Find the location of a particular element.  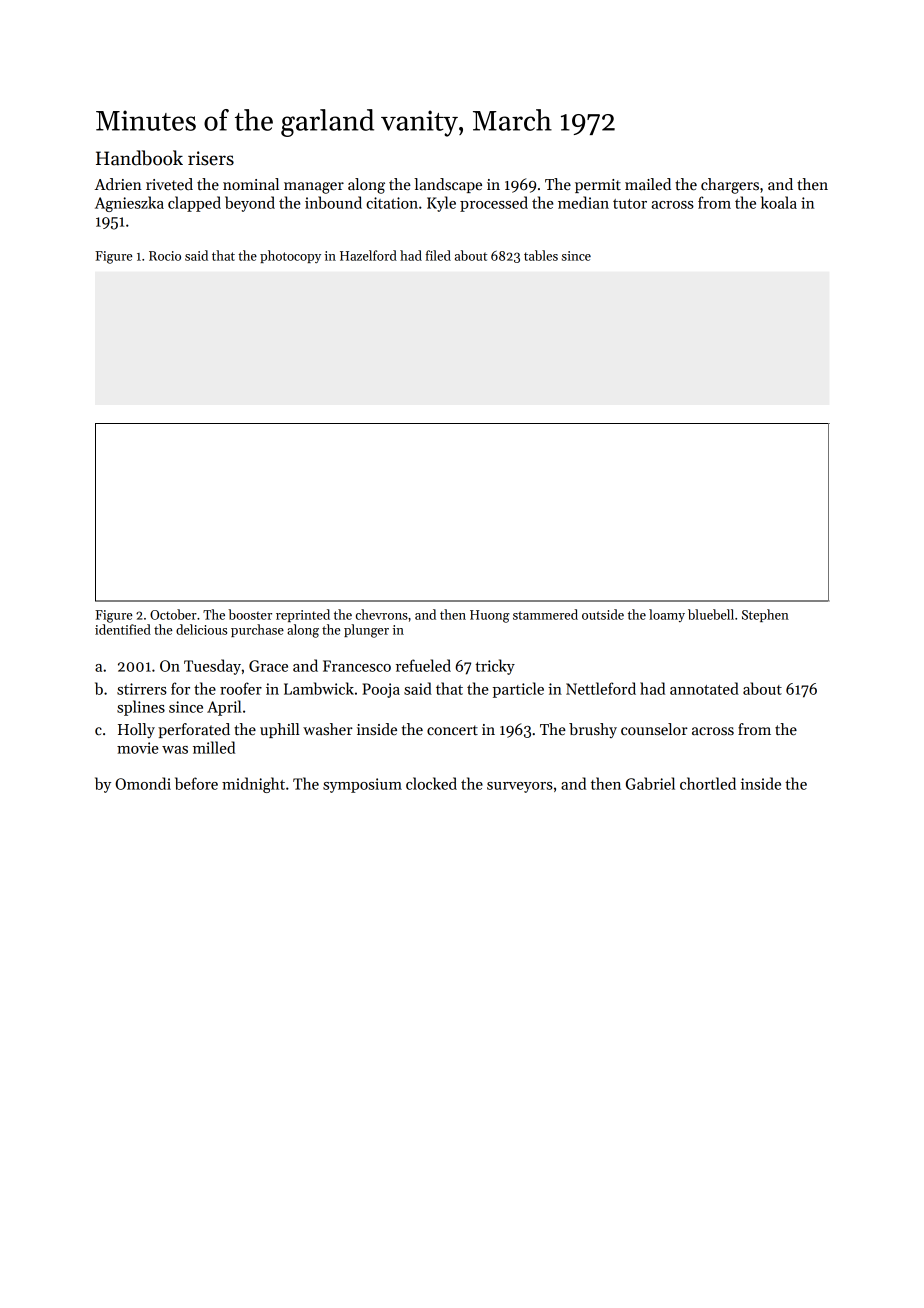

chargers is located at coordinates (730, 186).
